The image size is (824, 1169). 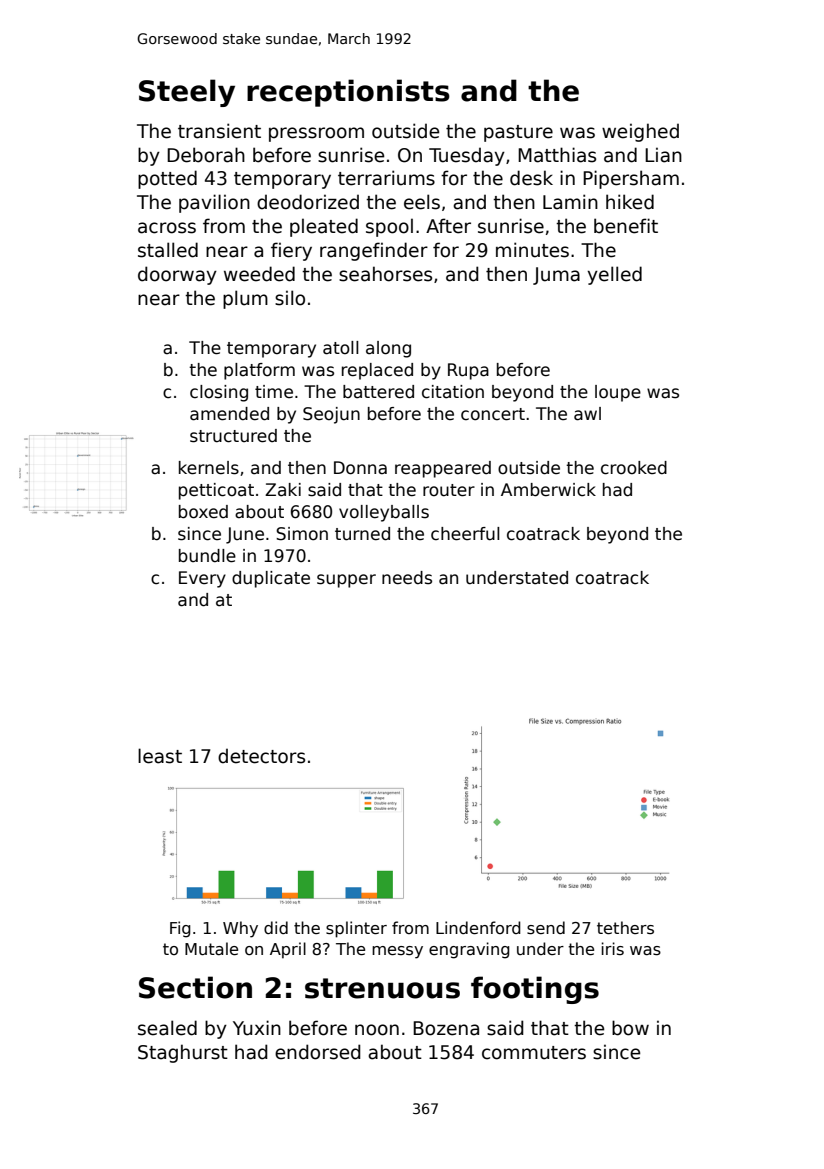 What do you see at coordinates (493, 414) in the image?
I see `concert` at bounding box center [493, 414].
